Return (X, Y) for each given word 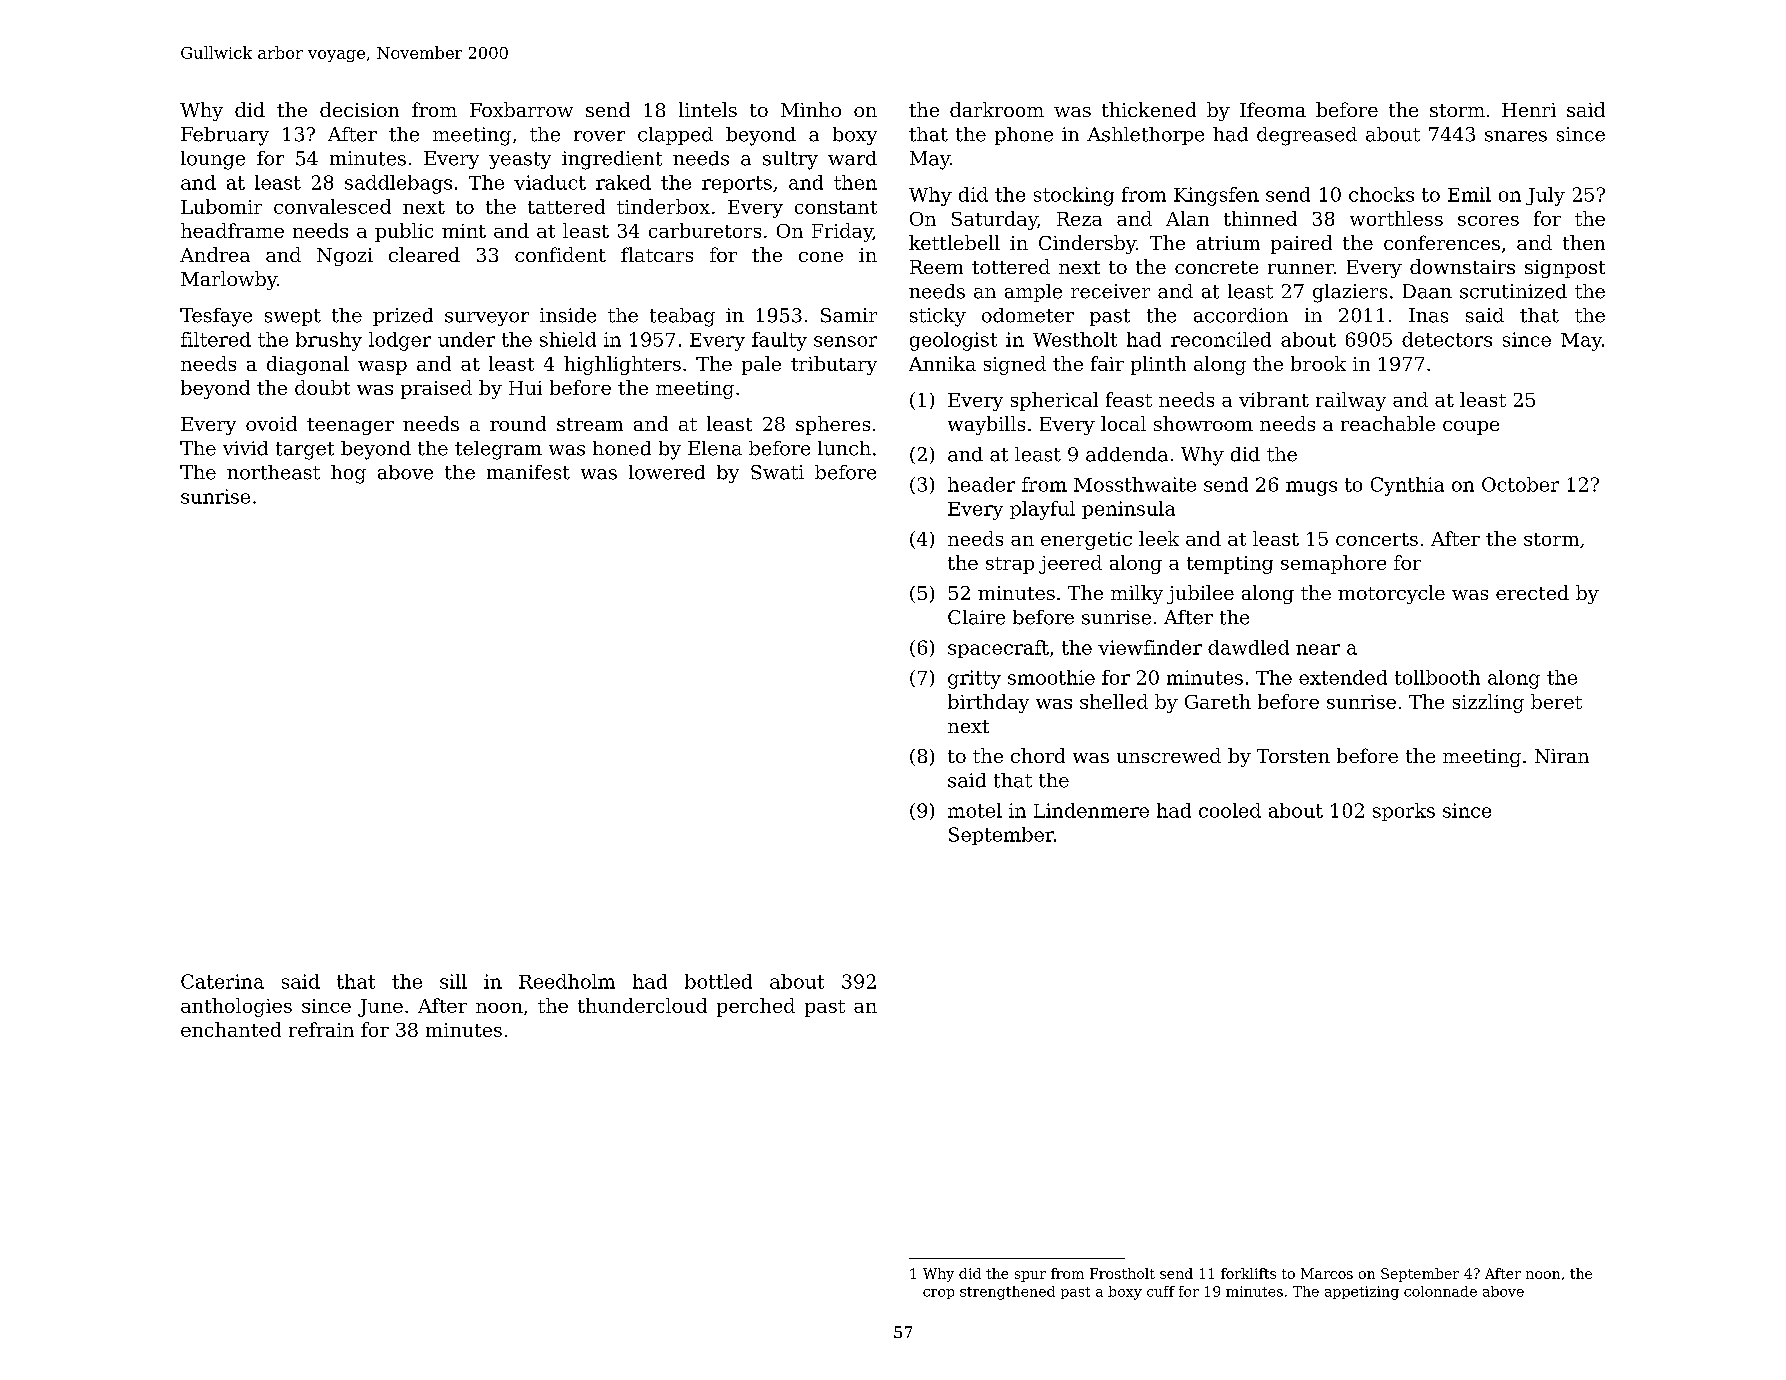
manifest (528, 472)
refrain (321, 1029)
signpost (1565, 269)
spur (1030, 1276)
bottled (718, 981)
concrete (1216, 267)
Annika (942, 363)
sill (453, 981)
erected (1532, 592)
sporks (1404, 812)
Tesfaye (216, 317)
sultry (790, 160)
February (225, 136)
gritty (974, 679)
